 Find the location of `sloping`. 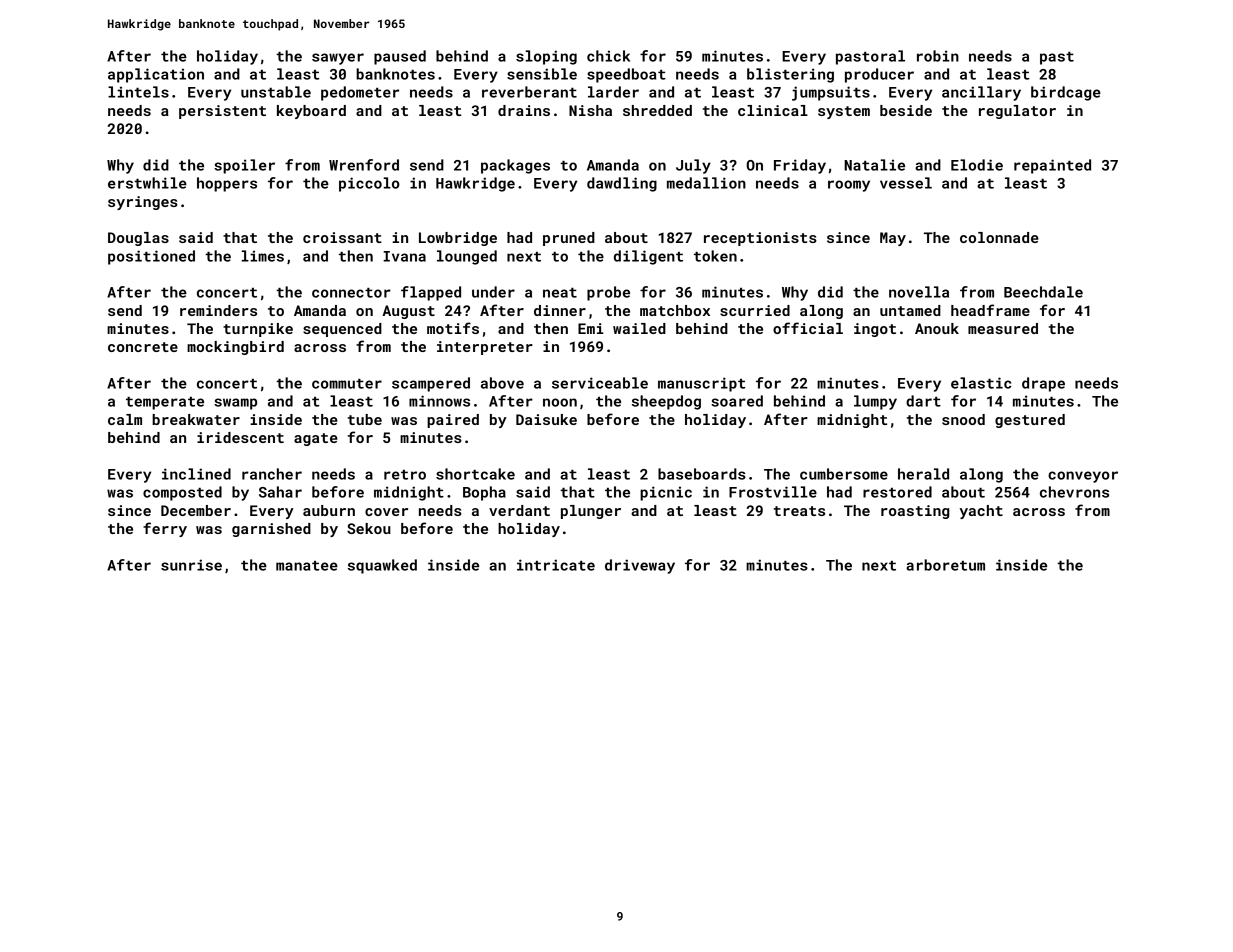

sloping is located at coordinates (546, 57).
